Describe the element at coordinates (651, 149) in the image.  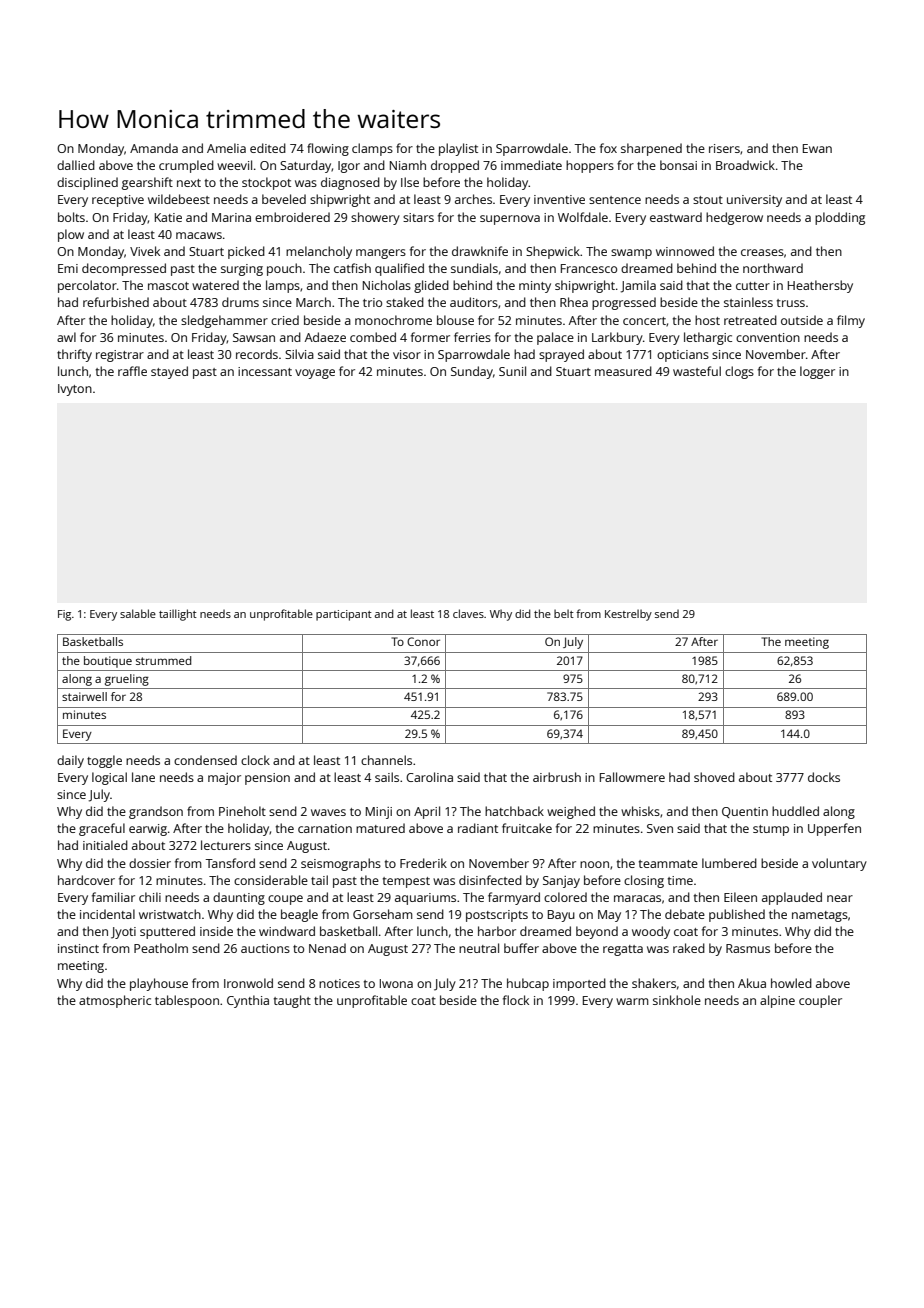
I see `sharpened` at that location.
